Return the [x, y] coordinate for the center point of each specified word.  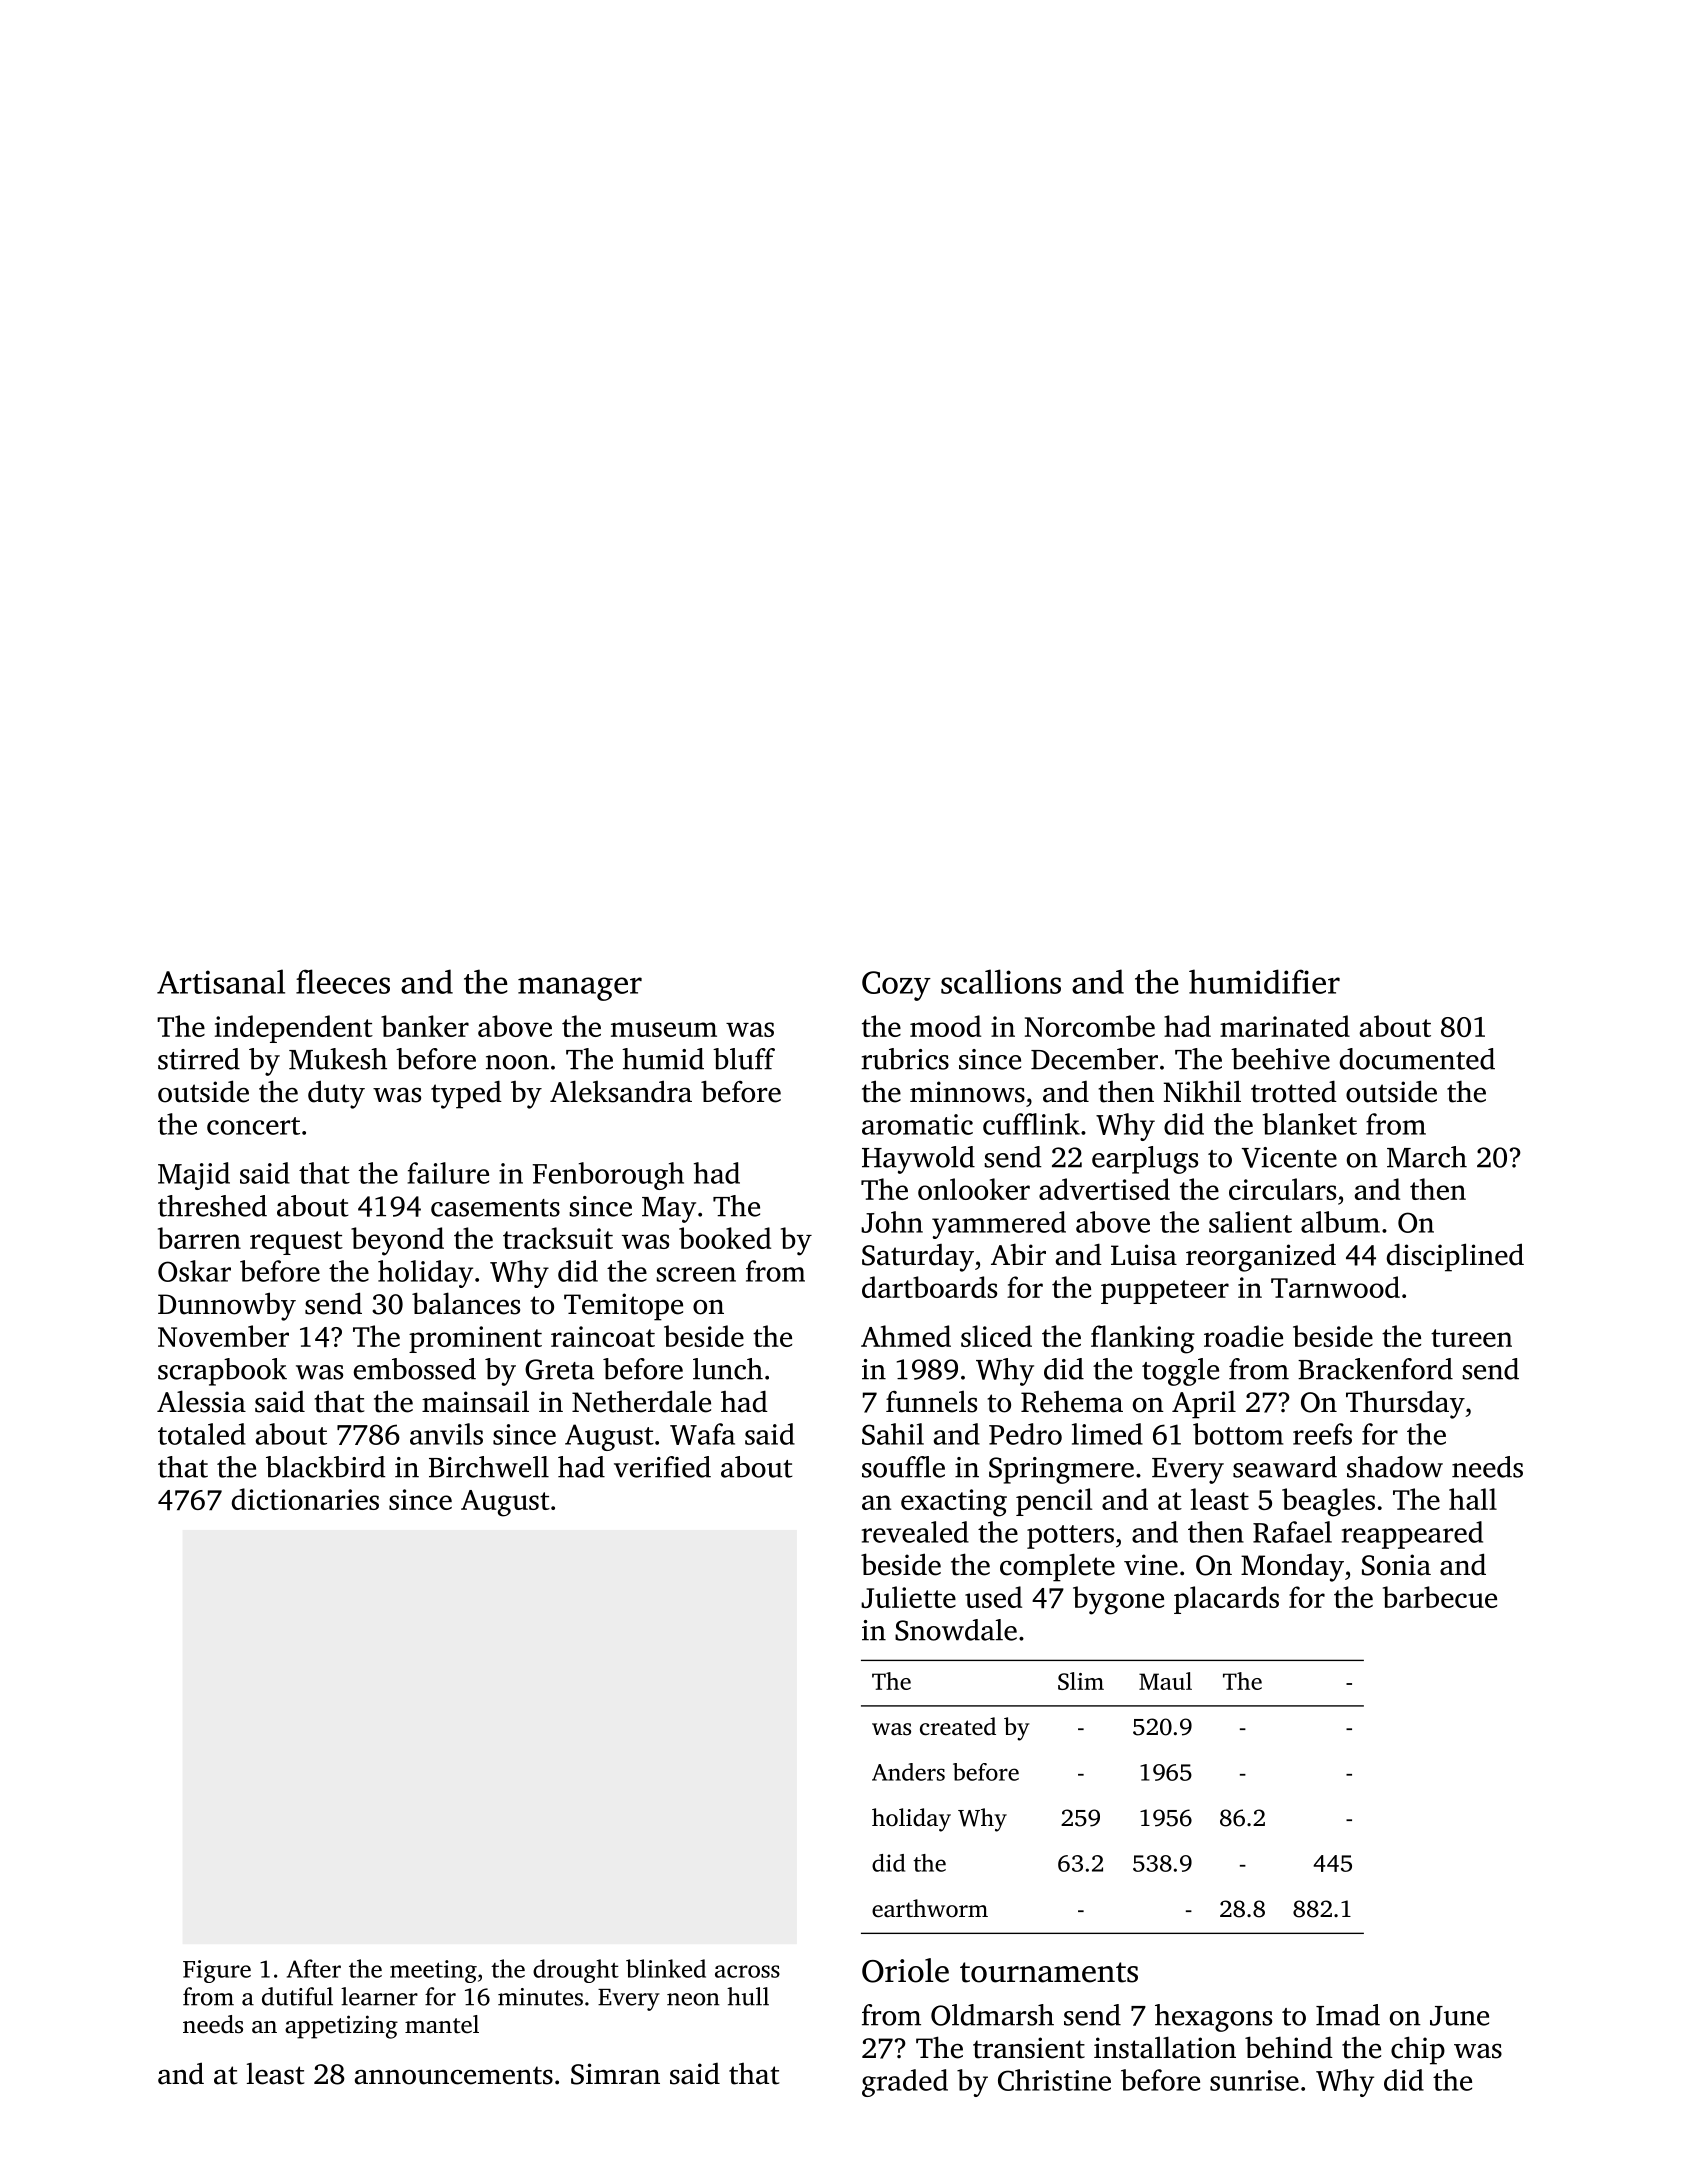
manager [580, 989]
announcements [454, 2075]
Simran [615, 2074]
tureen [1471, 1338]
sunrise [1254, 2080]
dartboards [929, 1287]
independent [294, 1029]
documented [1417, 1059]
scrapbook [222, 1372]
